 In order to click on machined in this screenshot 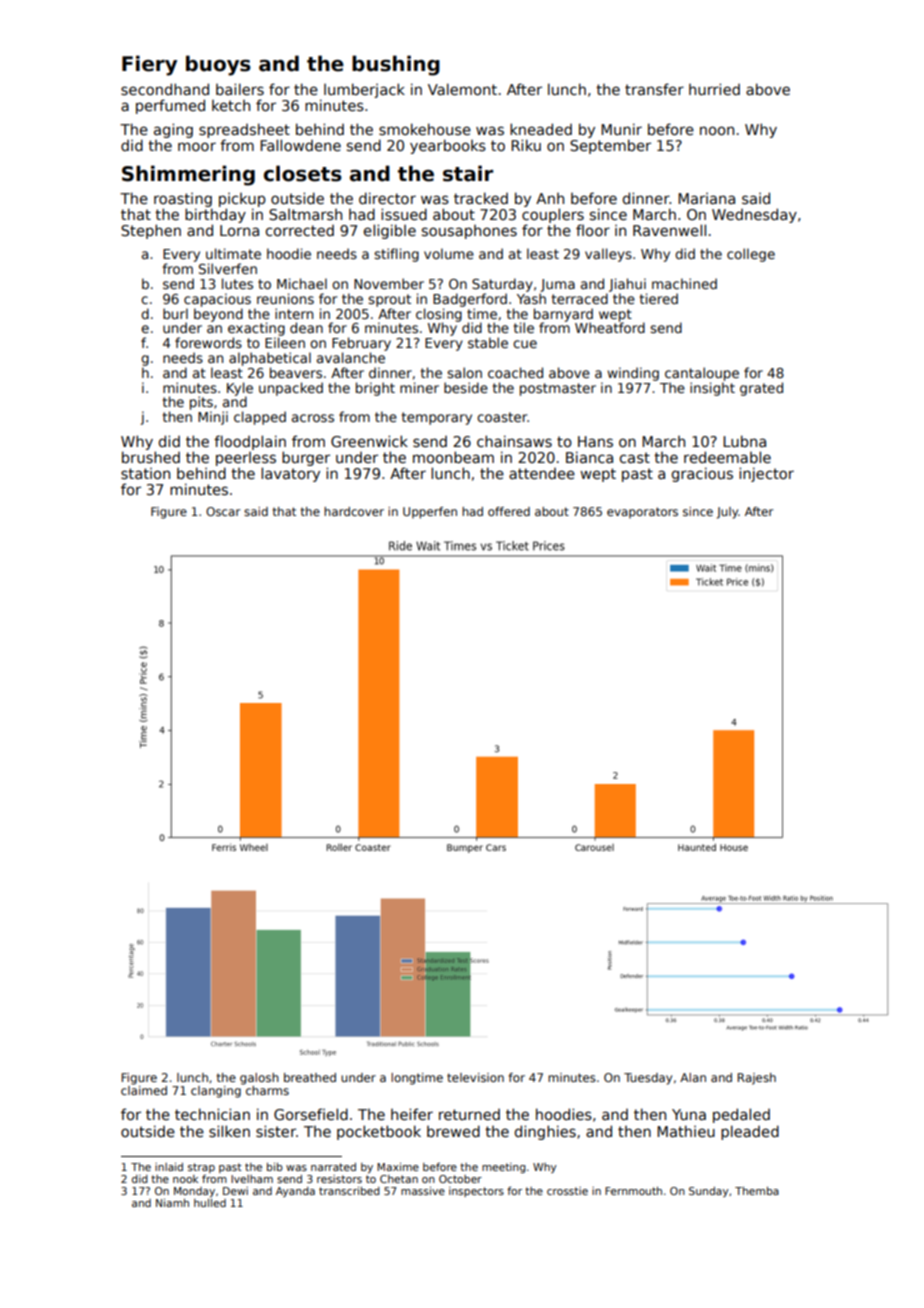, I will do `click(684, 283)`.
